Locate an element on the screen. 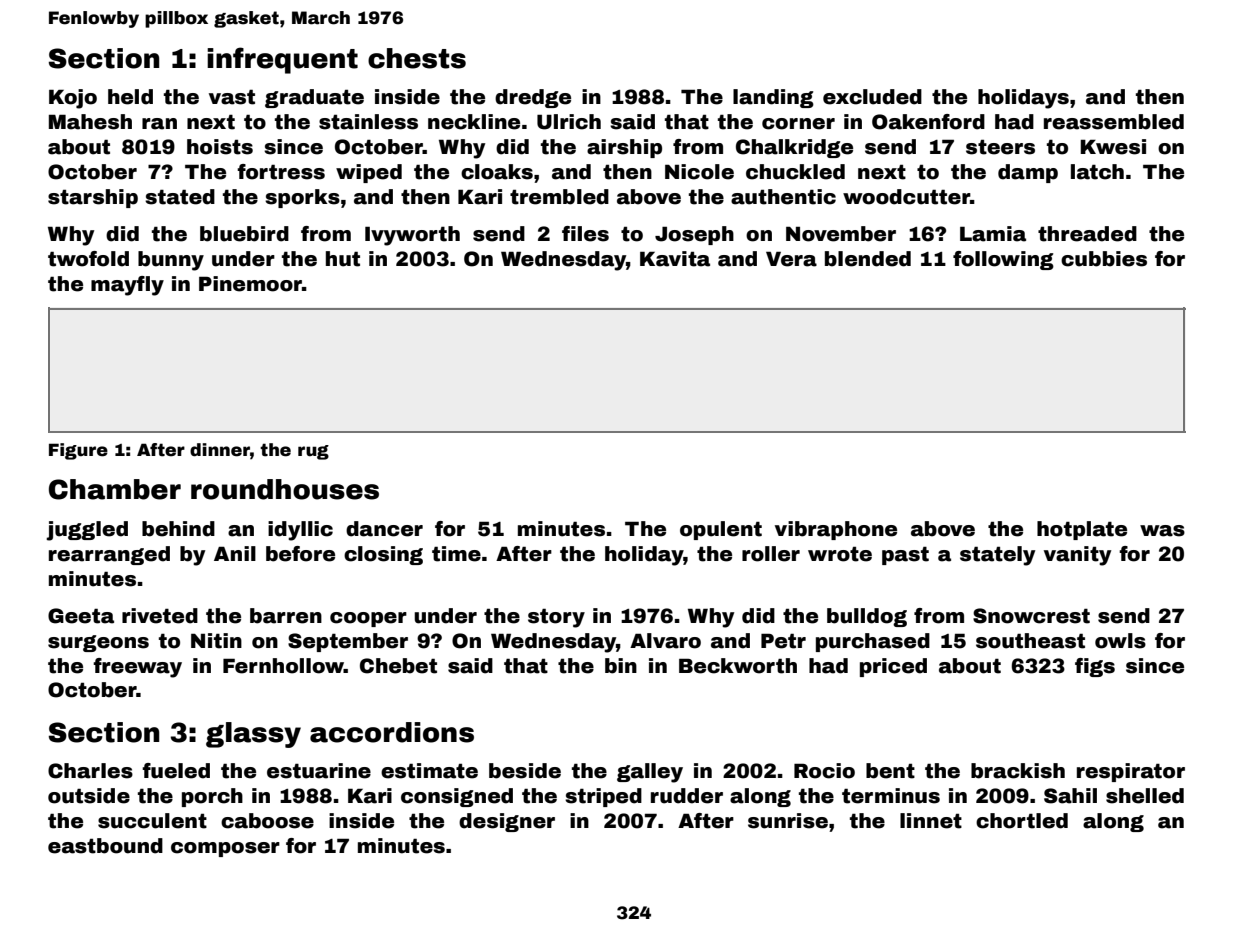 The height and width of the screenshot is (952, 1233). files is located at coordinates (585, 234).
